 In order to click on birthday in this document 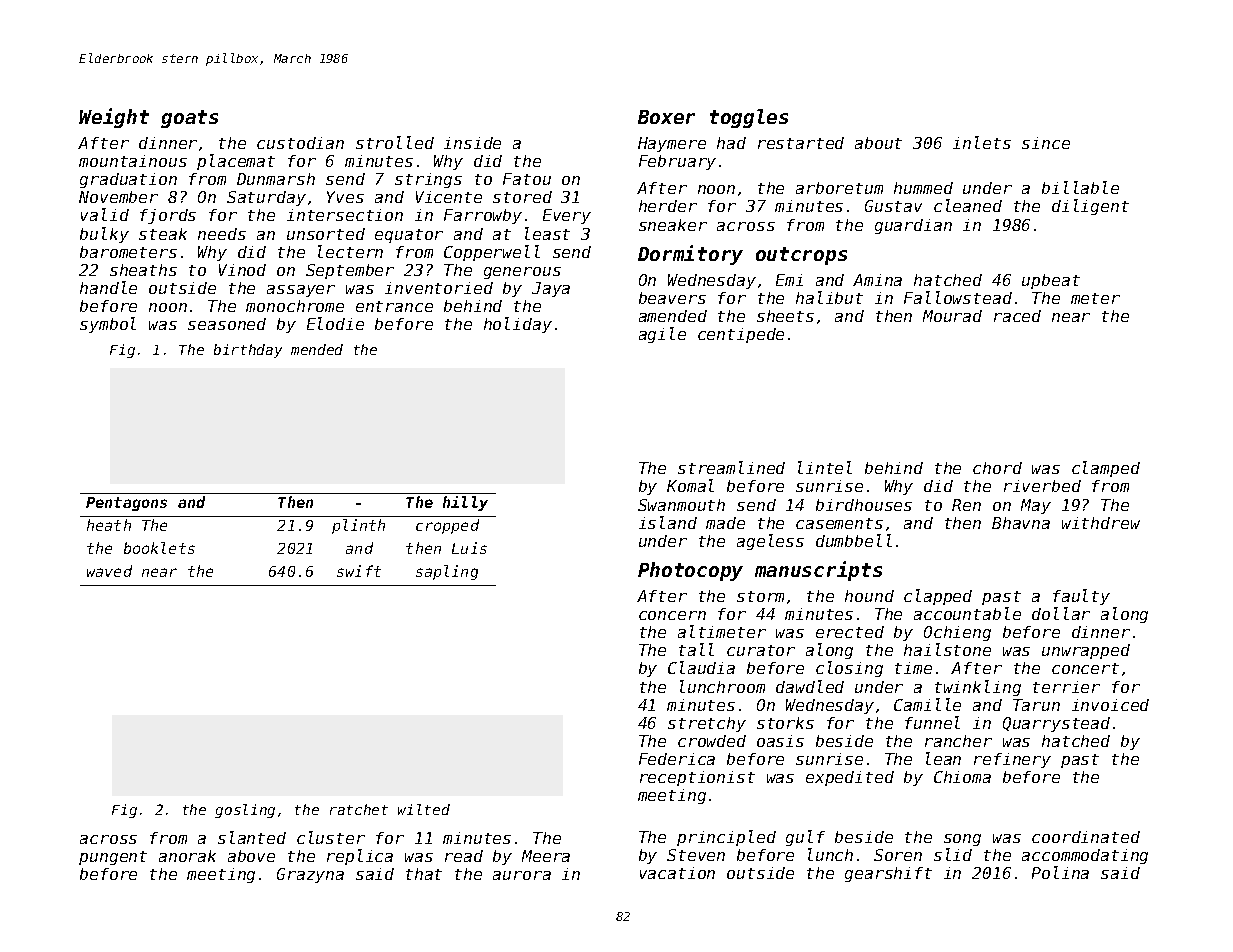, I will do `click(248, 351)`.
